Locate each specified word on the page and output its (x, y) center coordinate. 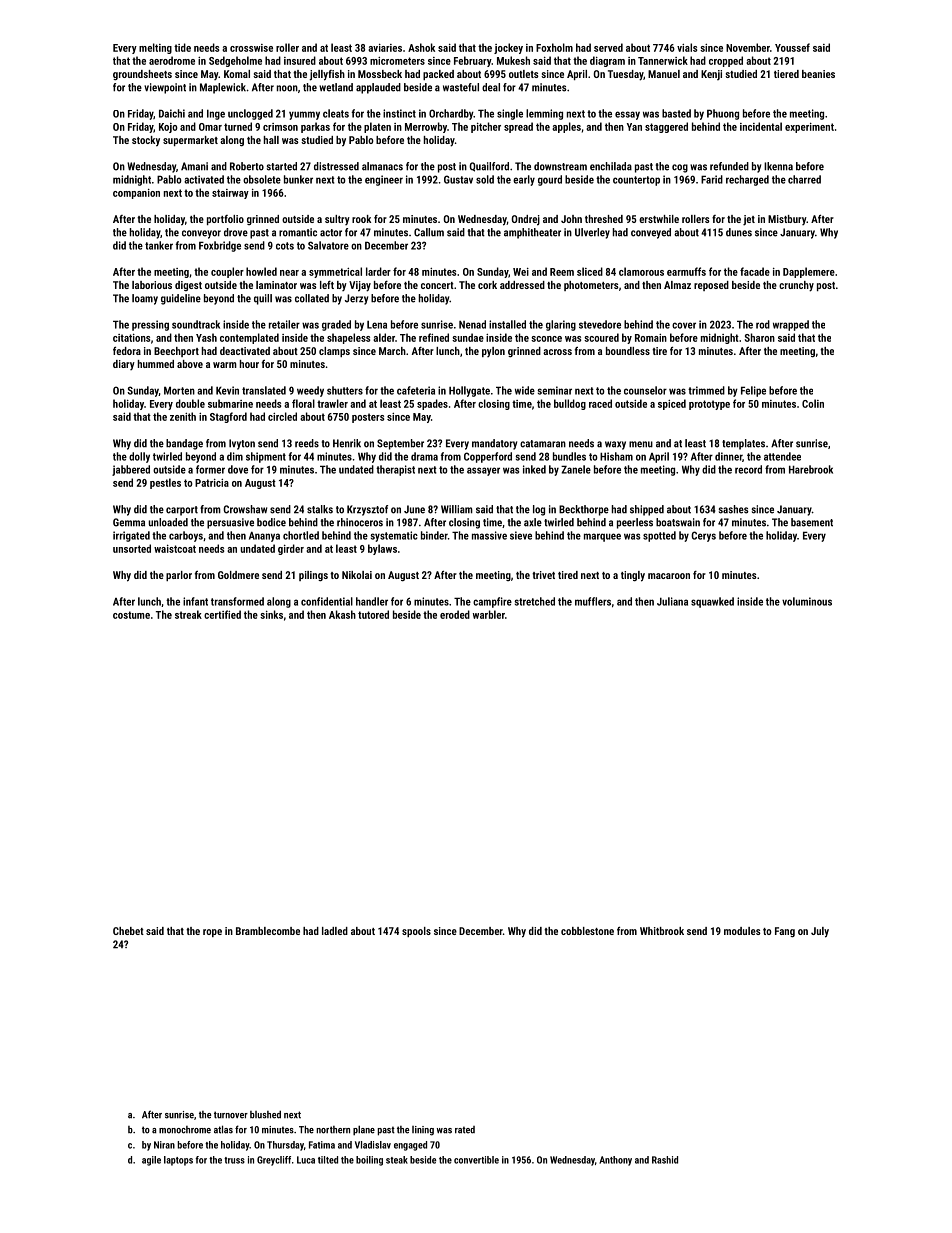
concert (437, 285)
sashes (734, 509)
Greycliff (274, 1161)
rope (212, 933)
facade (755, 271)
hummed (156, 364)
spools (416, 932)
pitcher (486, 127)
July (820, 932)
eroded (455, 614)
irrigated (131, 536)
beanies (818, 74)
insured (300, 60)
